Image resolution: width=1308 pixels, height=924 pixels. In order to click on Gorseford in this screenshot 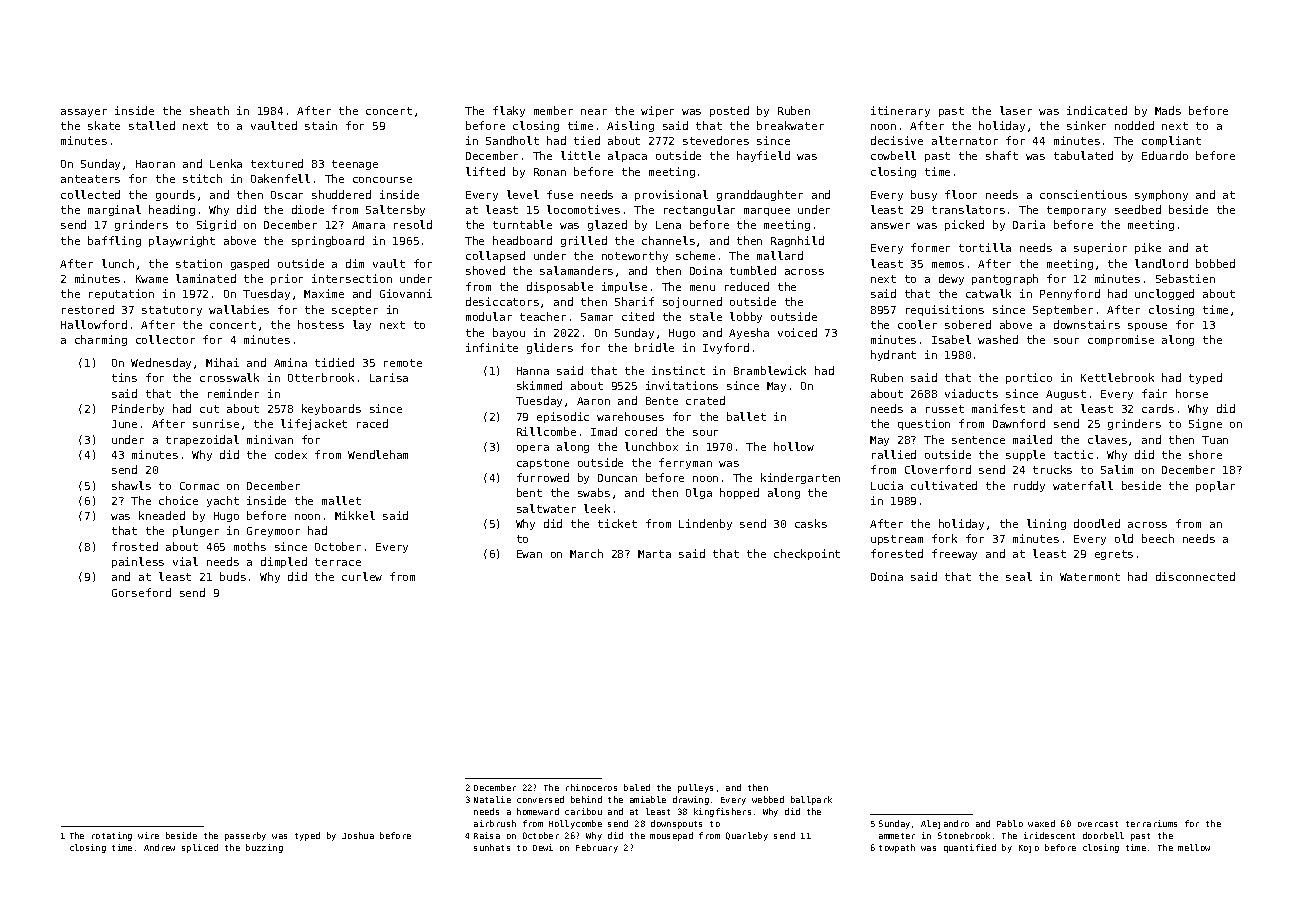, I will do `click(141, 592)`.
